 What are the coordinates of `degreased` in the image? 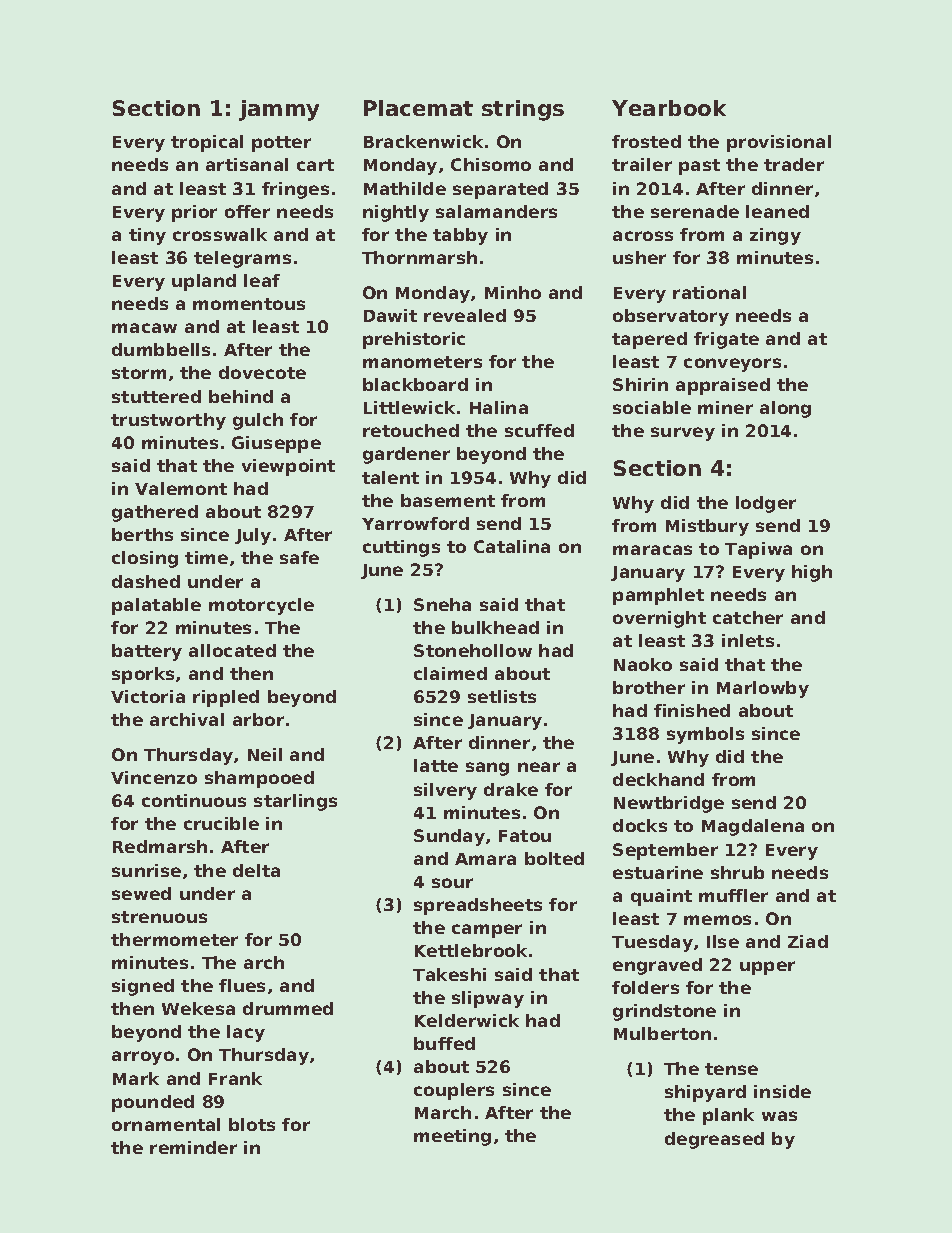 It's located at (714, 1140).
